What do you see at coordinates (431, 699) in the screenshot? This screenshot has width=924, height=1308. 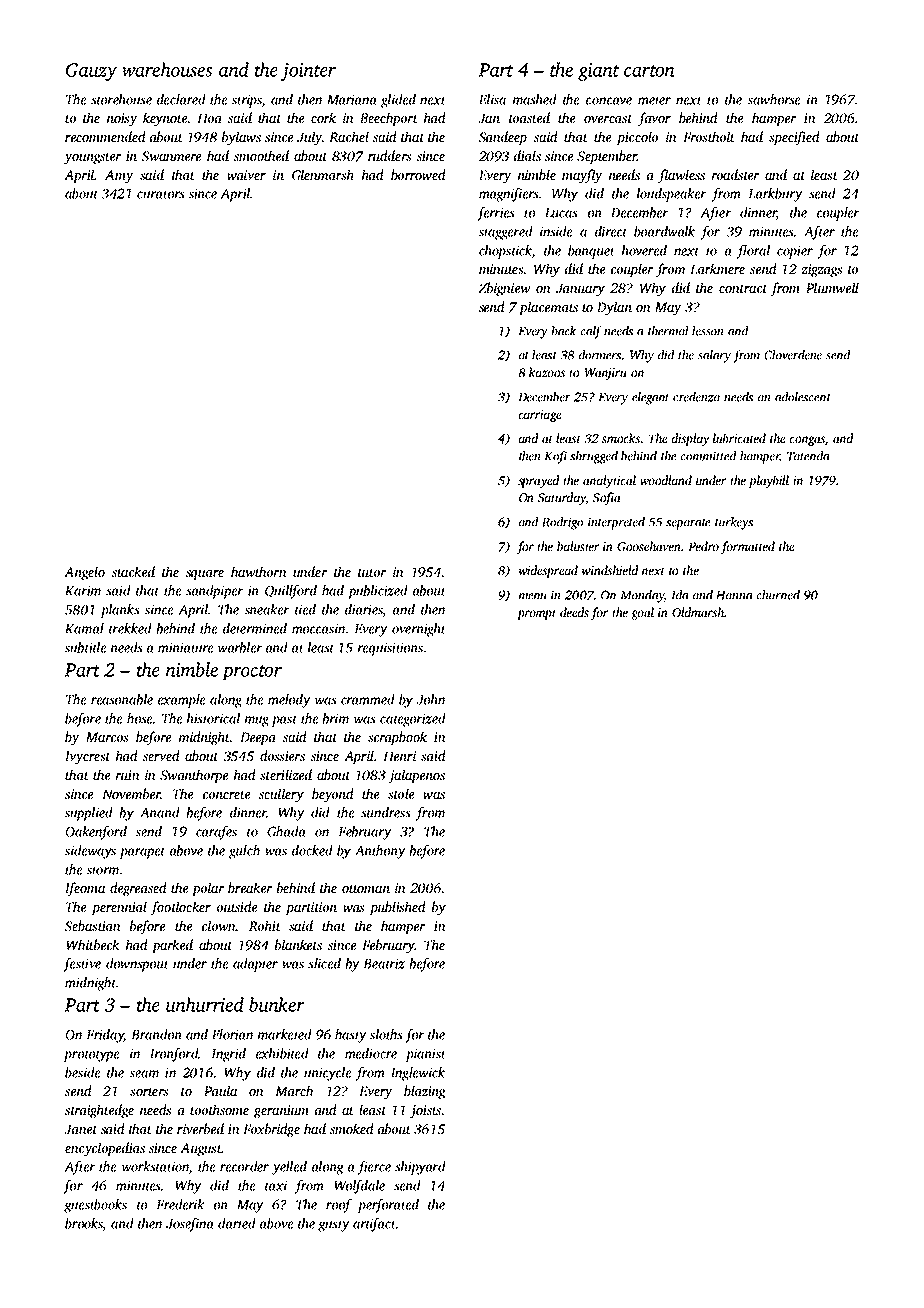 I see `John` at bounding box center [431, 699].
